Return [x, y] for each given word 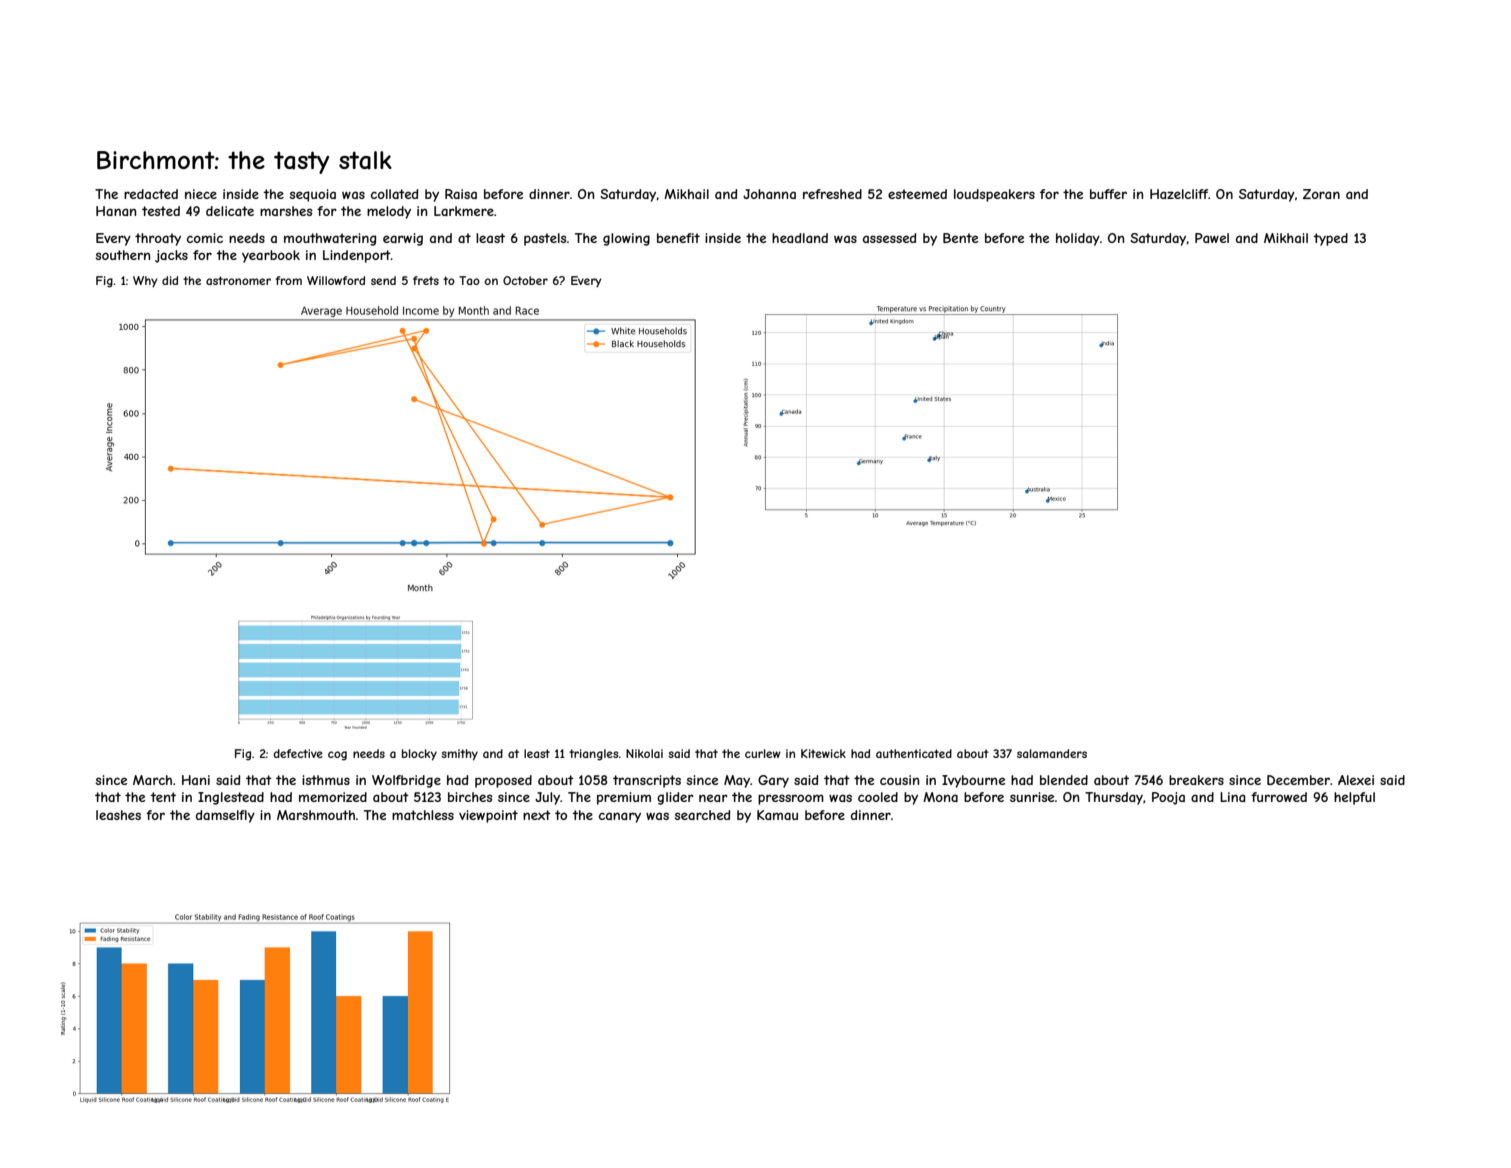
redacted [151, 194]
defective [298, 753]
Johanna [769, 194]
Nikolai [644, 753]
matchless [423, 815]
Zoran [1321, 194]
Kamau [777, 815]
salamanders [1052, 753]
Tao [469, 280]
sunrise [1032, 797]
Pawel [1212, 238]
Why [145, 282]
